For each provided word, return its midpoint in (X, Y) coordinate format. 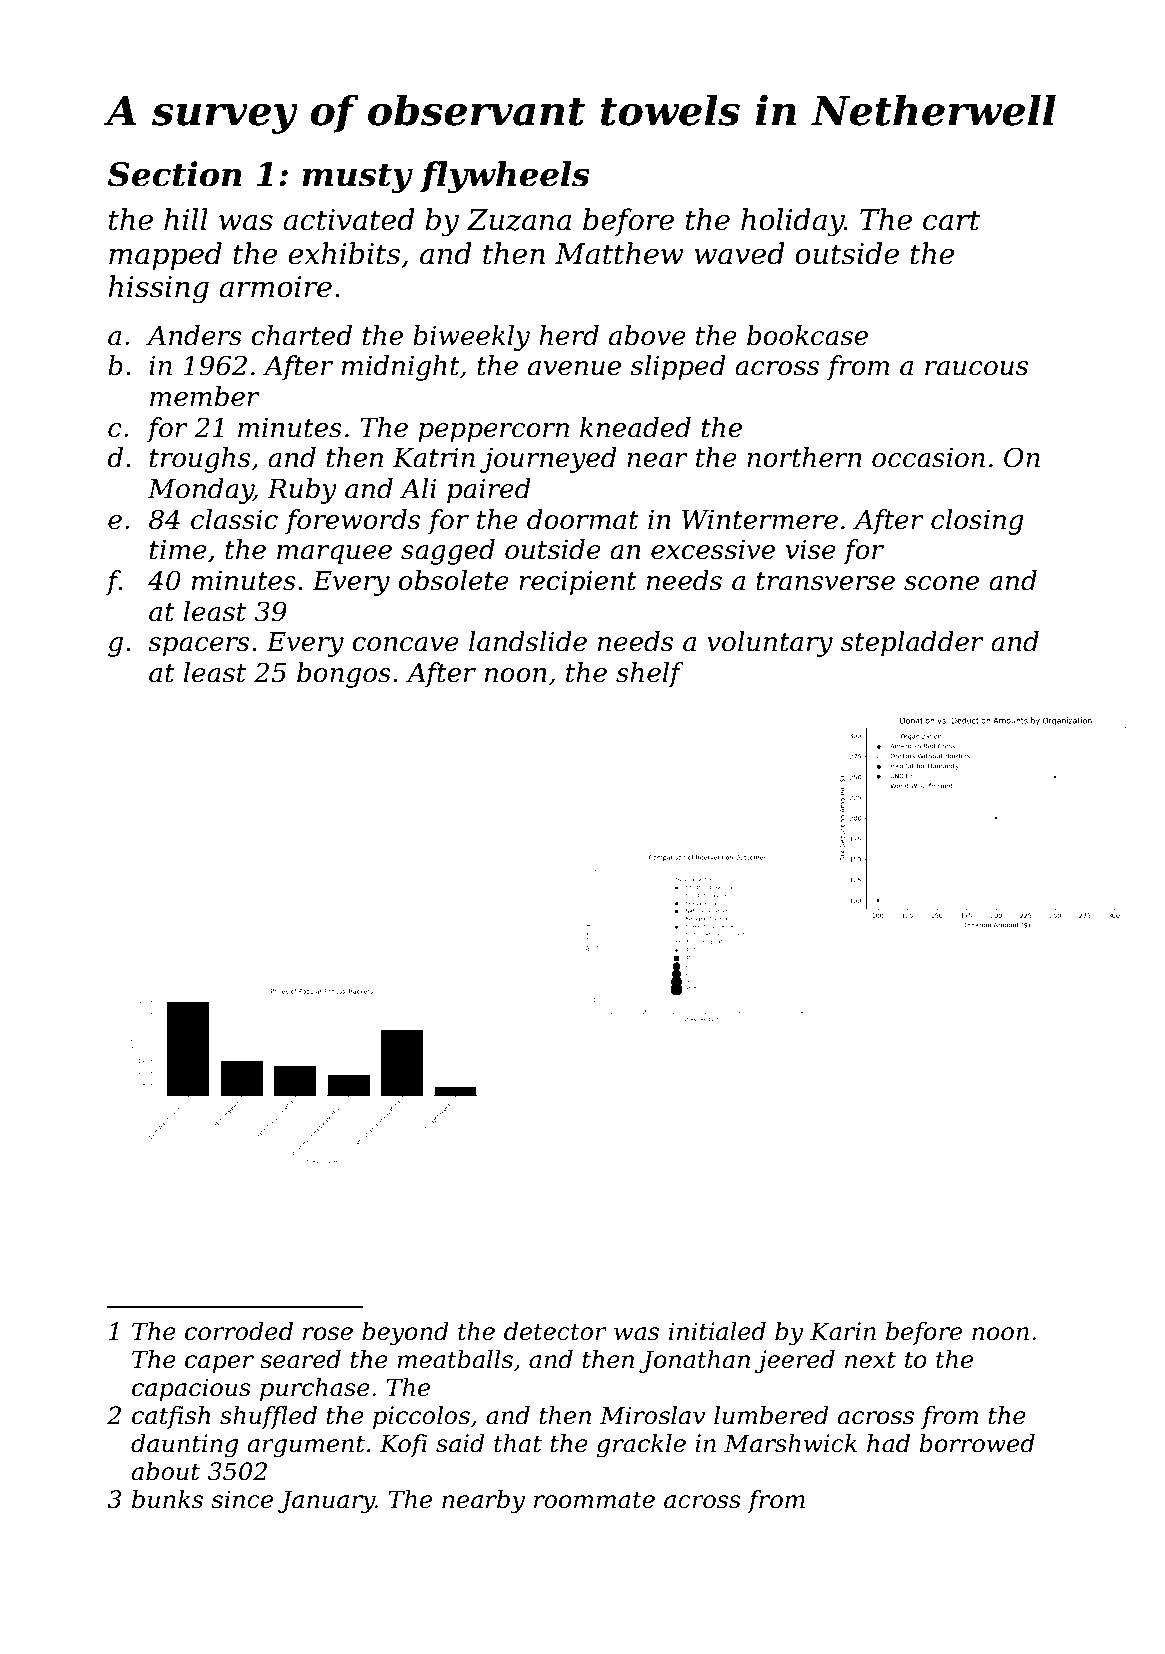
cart (951, 220)
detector (555, 1331)
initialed (717, 1331)
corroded (239, 1331)
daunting (184, 1446)
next (870, 1360)
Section (175, 174)
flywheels (505, 177)
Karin (843, 1331)
